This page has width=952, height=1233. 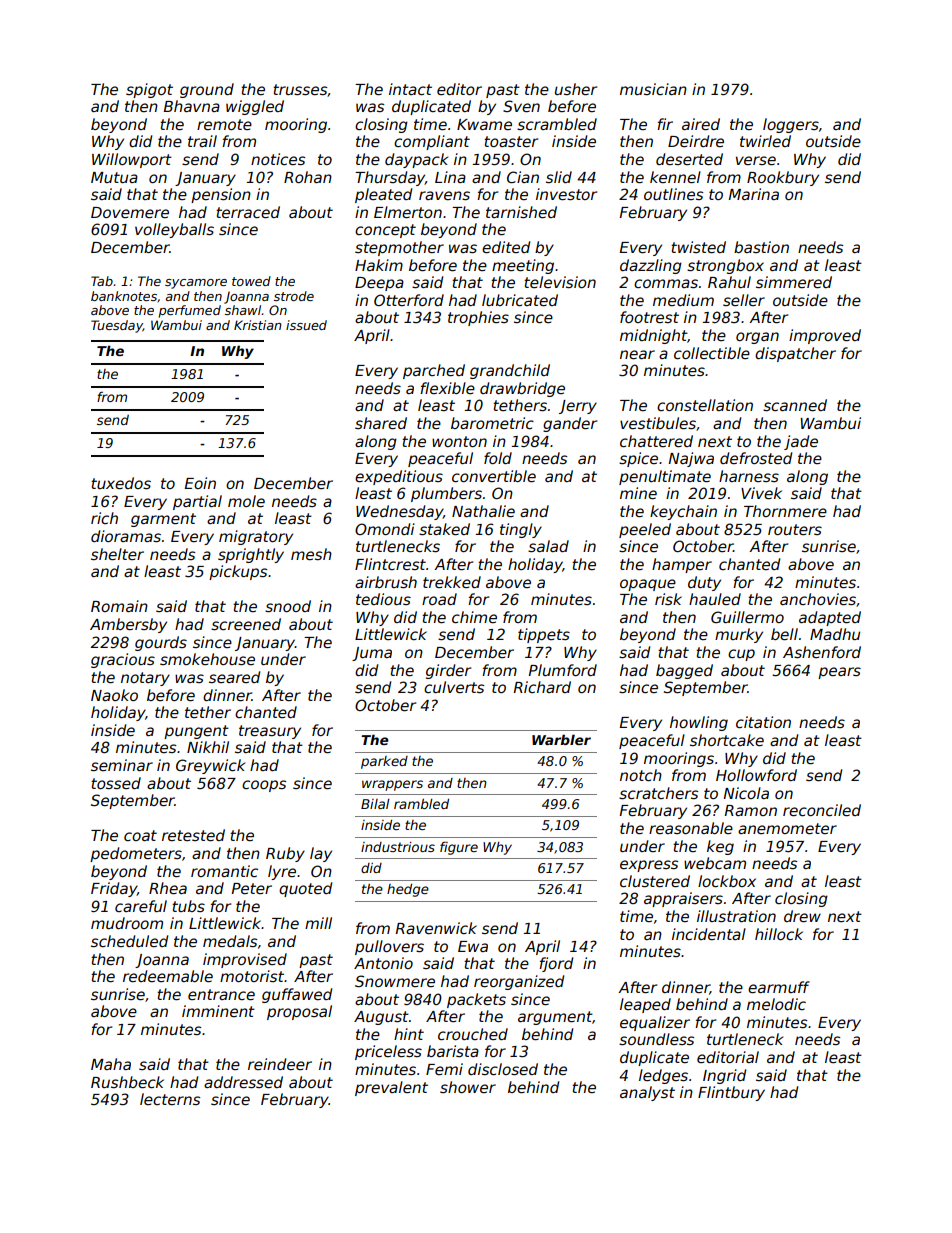 I want to click on tuxedos, so click(x=121, y=483).
